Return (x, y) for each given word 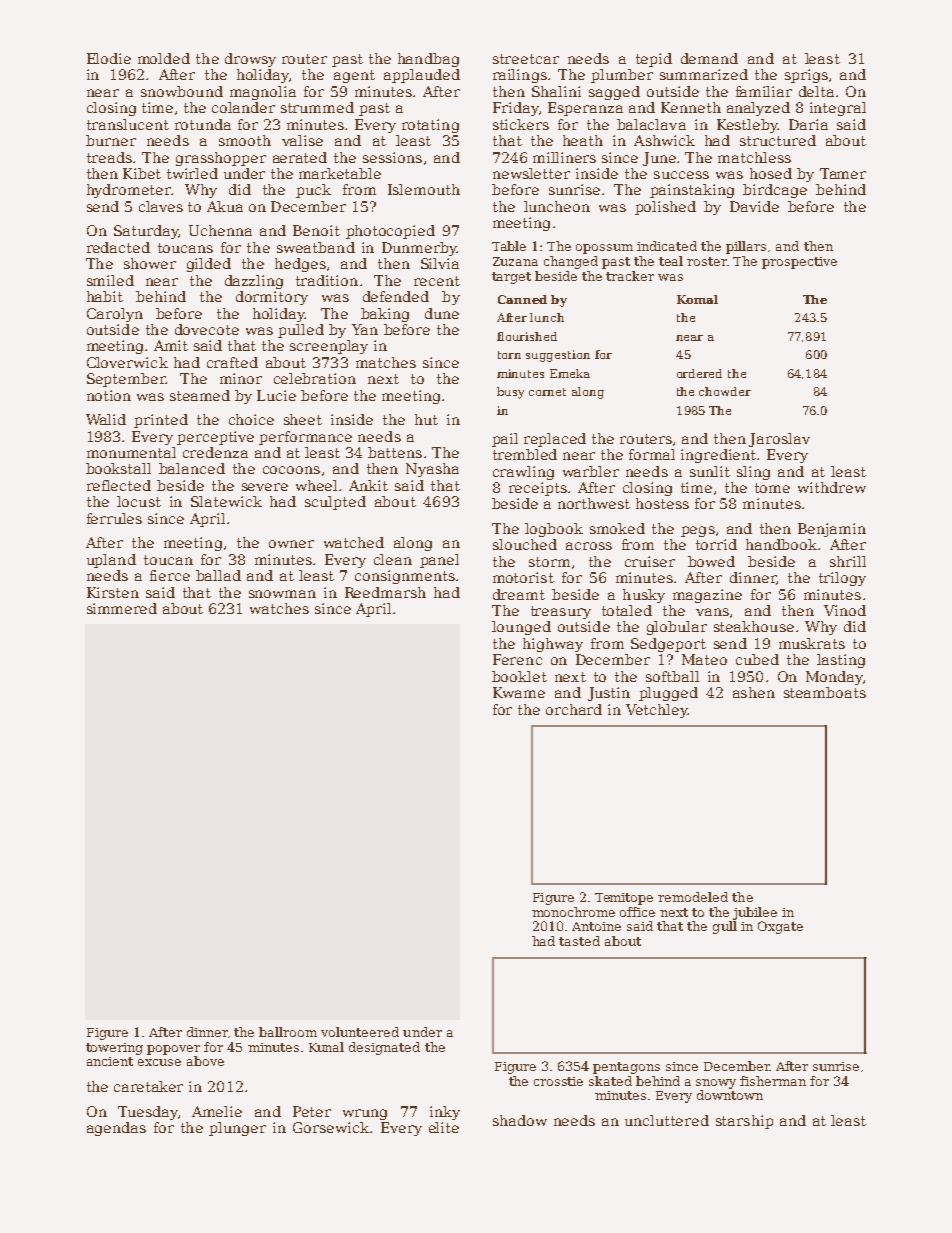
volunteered (360, 1032)
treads (109, 157)
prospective (799, 263)
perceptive (215, 438)
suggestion (558, 356)
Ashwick (664, 140)
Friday (516, 109)
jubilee (755, 913)
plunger (237, 1129)
